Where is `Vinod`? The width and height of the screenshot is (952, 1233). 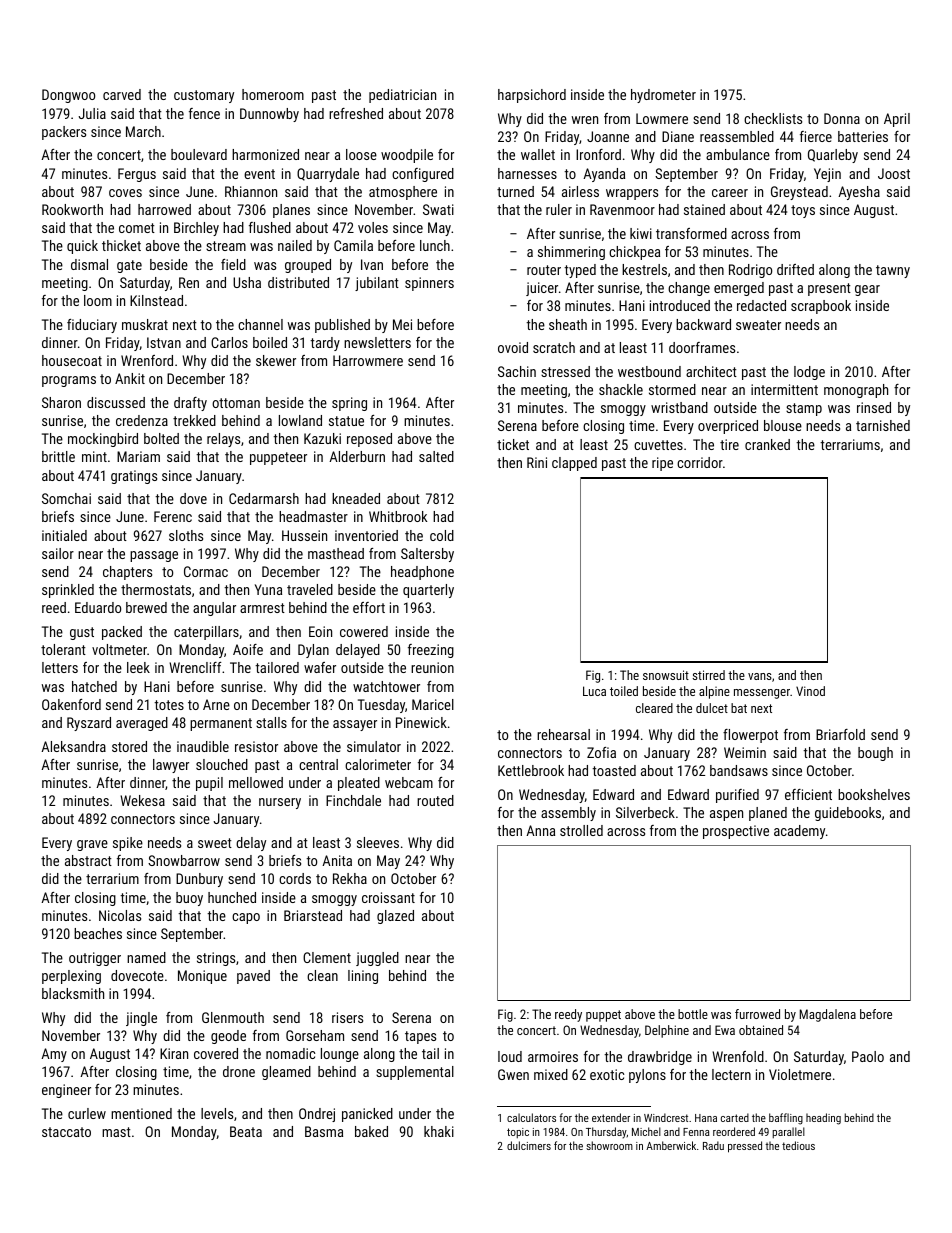
Vinod is located at coordinates (810, 691).
